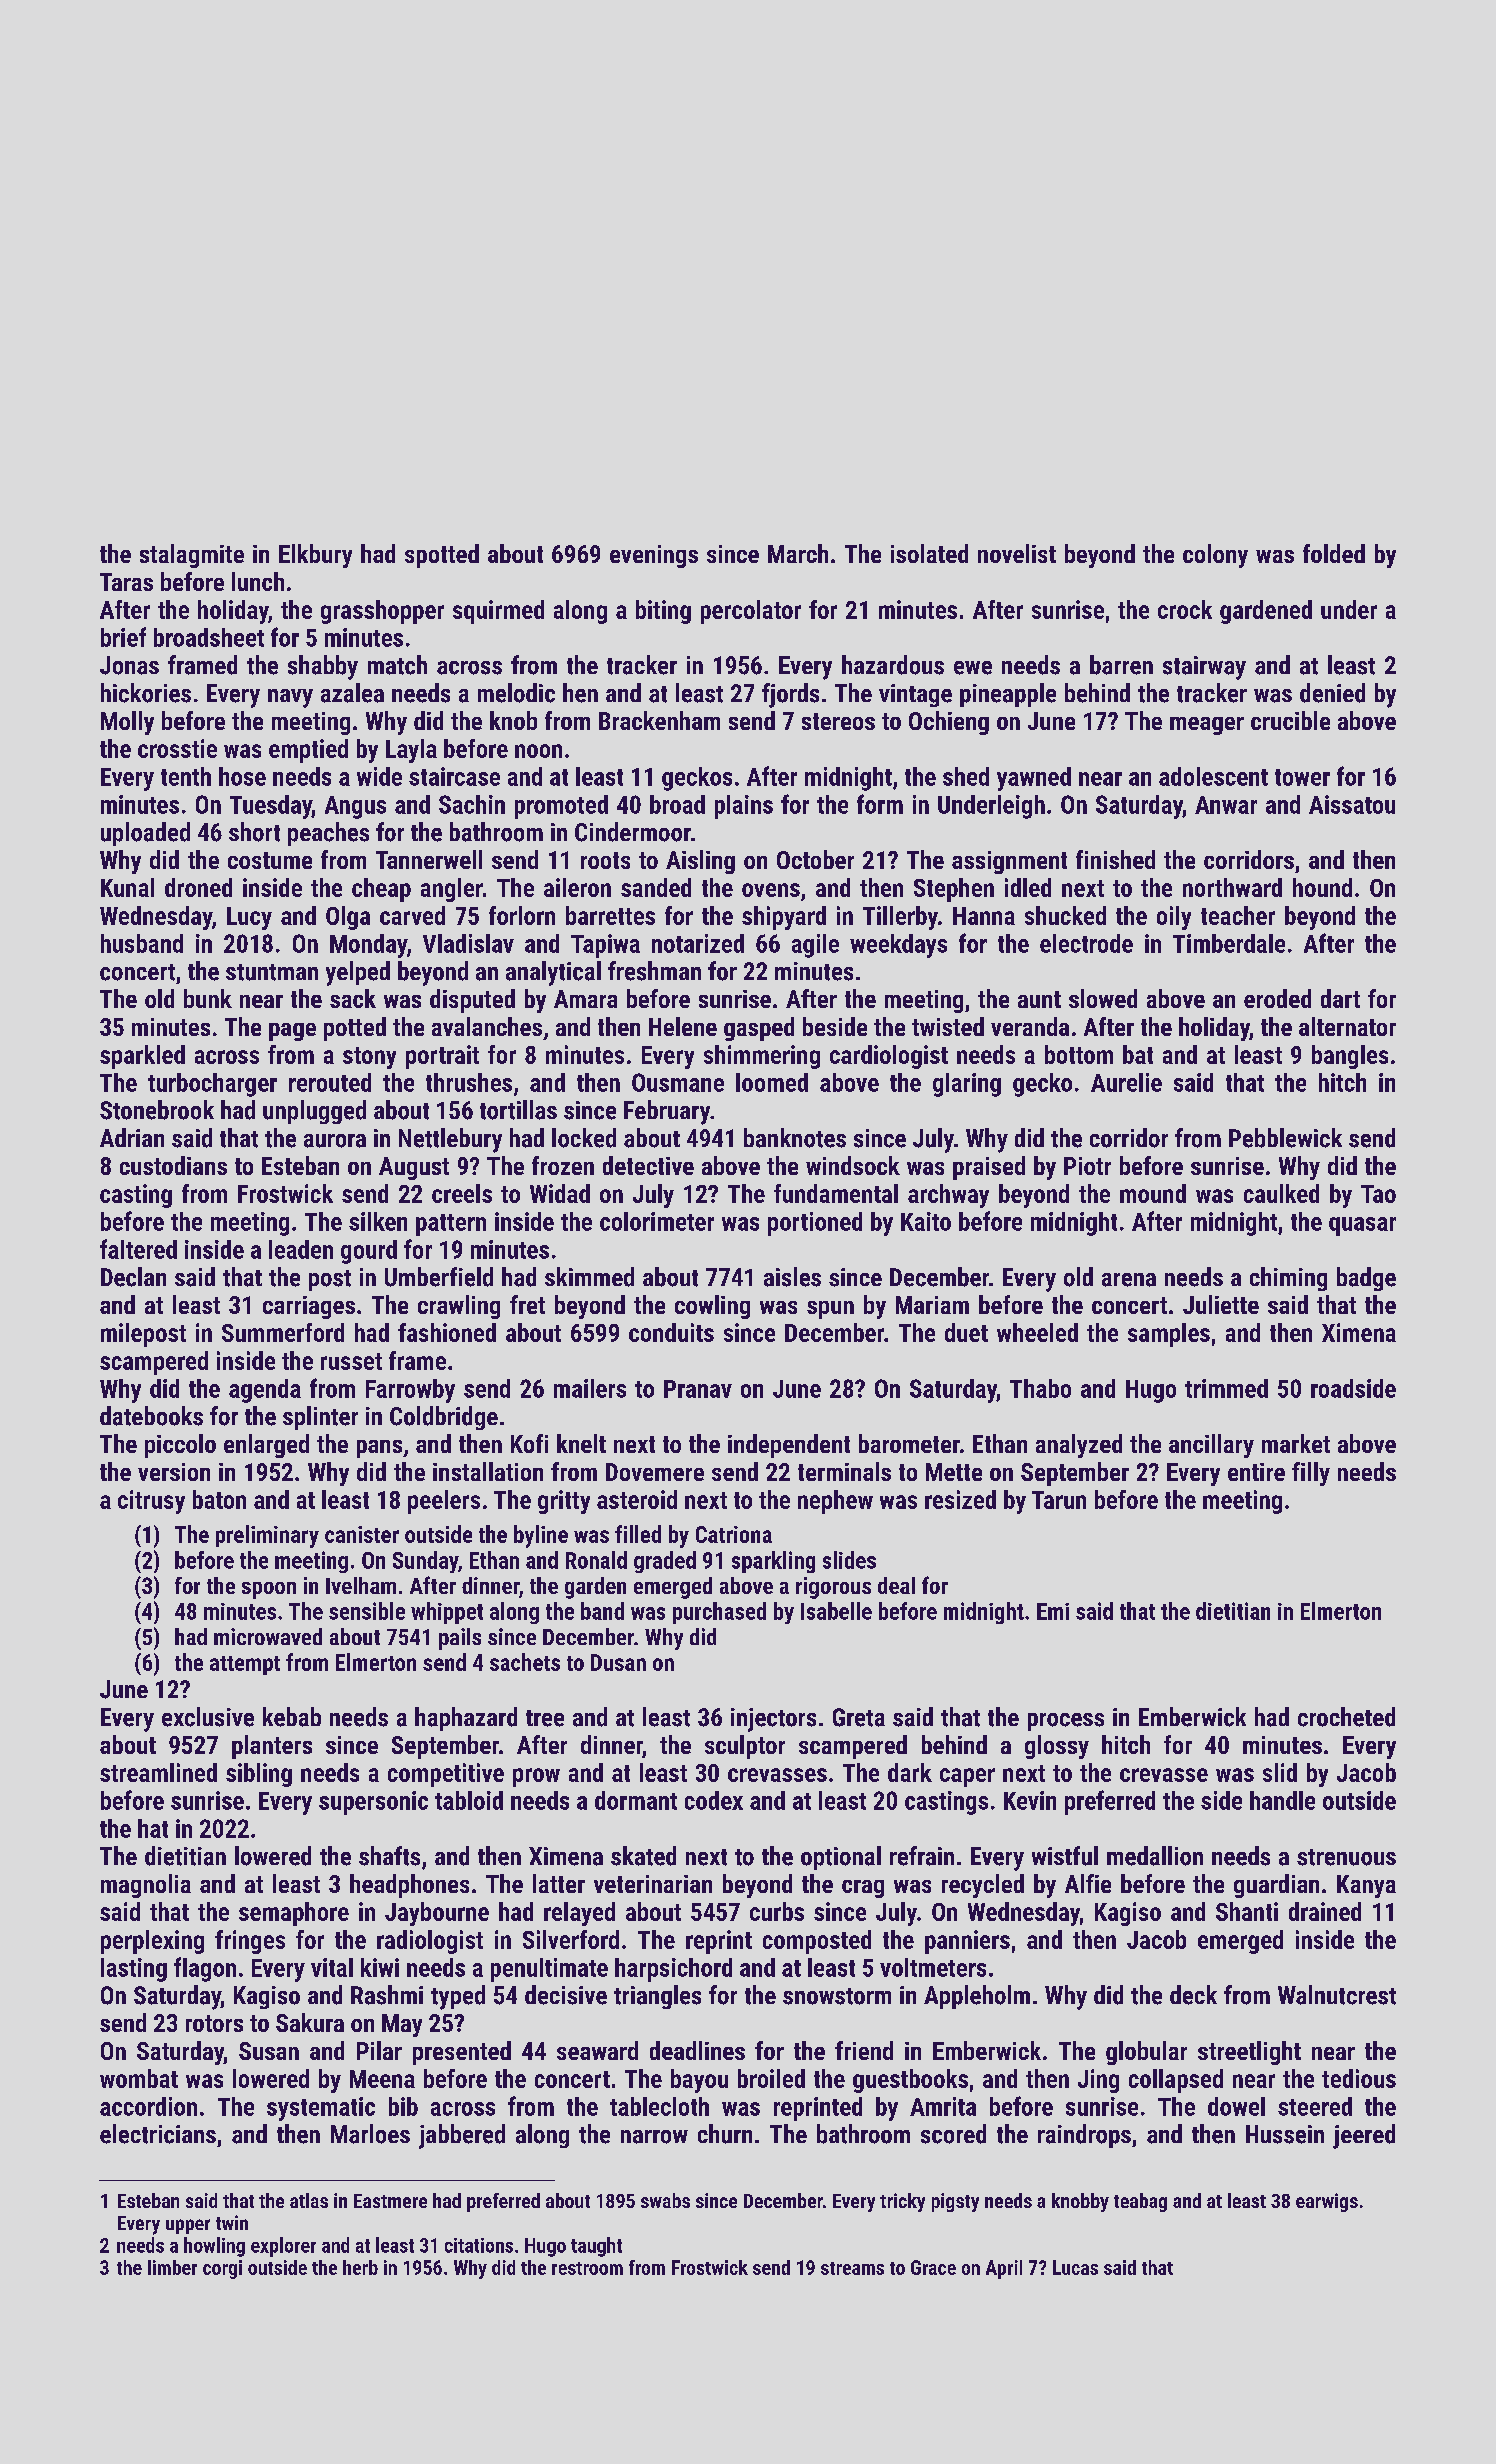  What do you see at coordinates (1334, 553) in the page?
I see `folded` at bounding box center [1334, 553].
